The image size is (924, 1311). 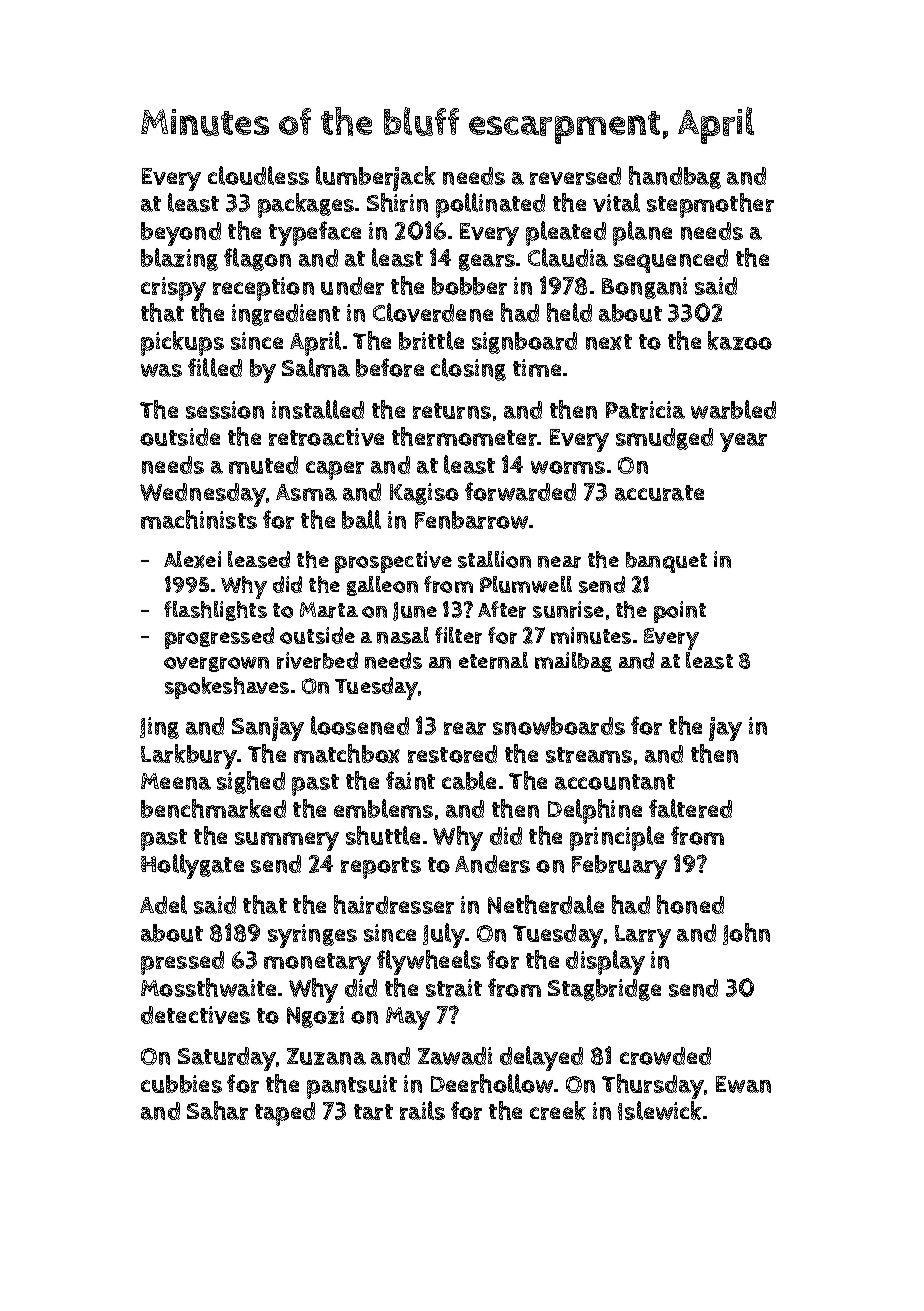 What do you see at coordinates (680, 612) in the screenshot?
I see `point` at bounding box center [680, 612].
